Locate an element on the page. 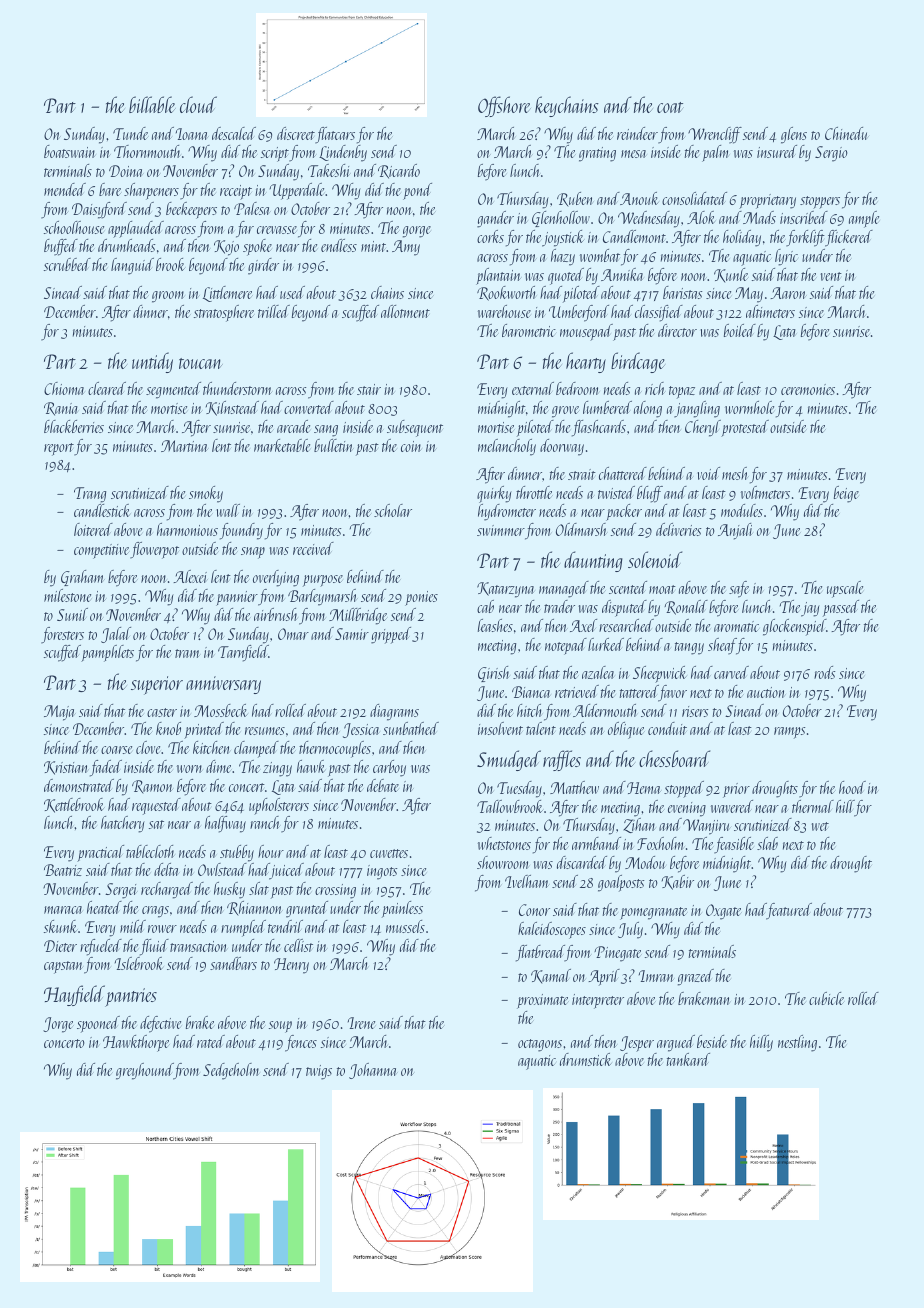  coat is located at coordinates (670, 107).
